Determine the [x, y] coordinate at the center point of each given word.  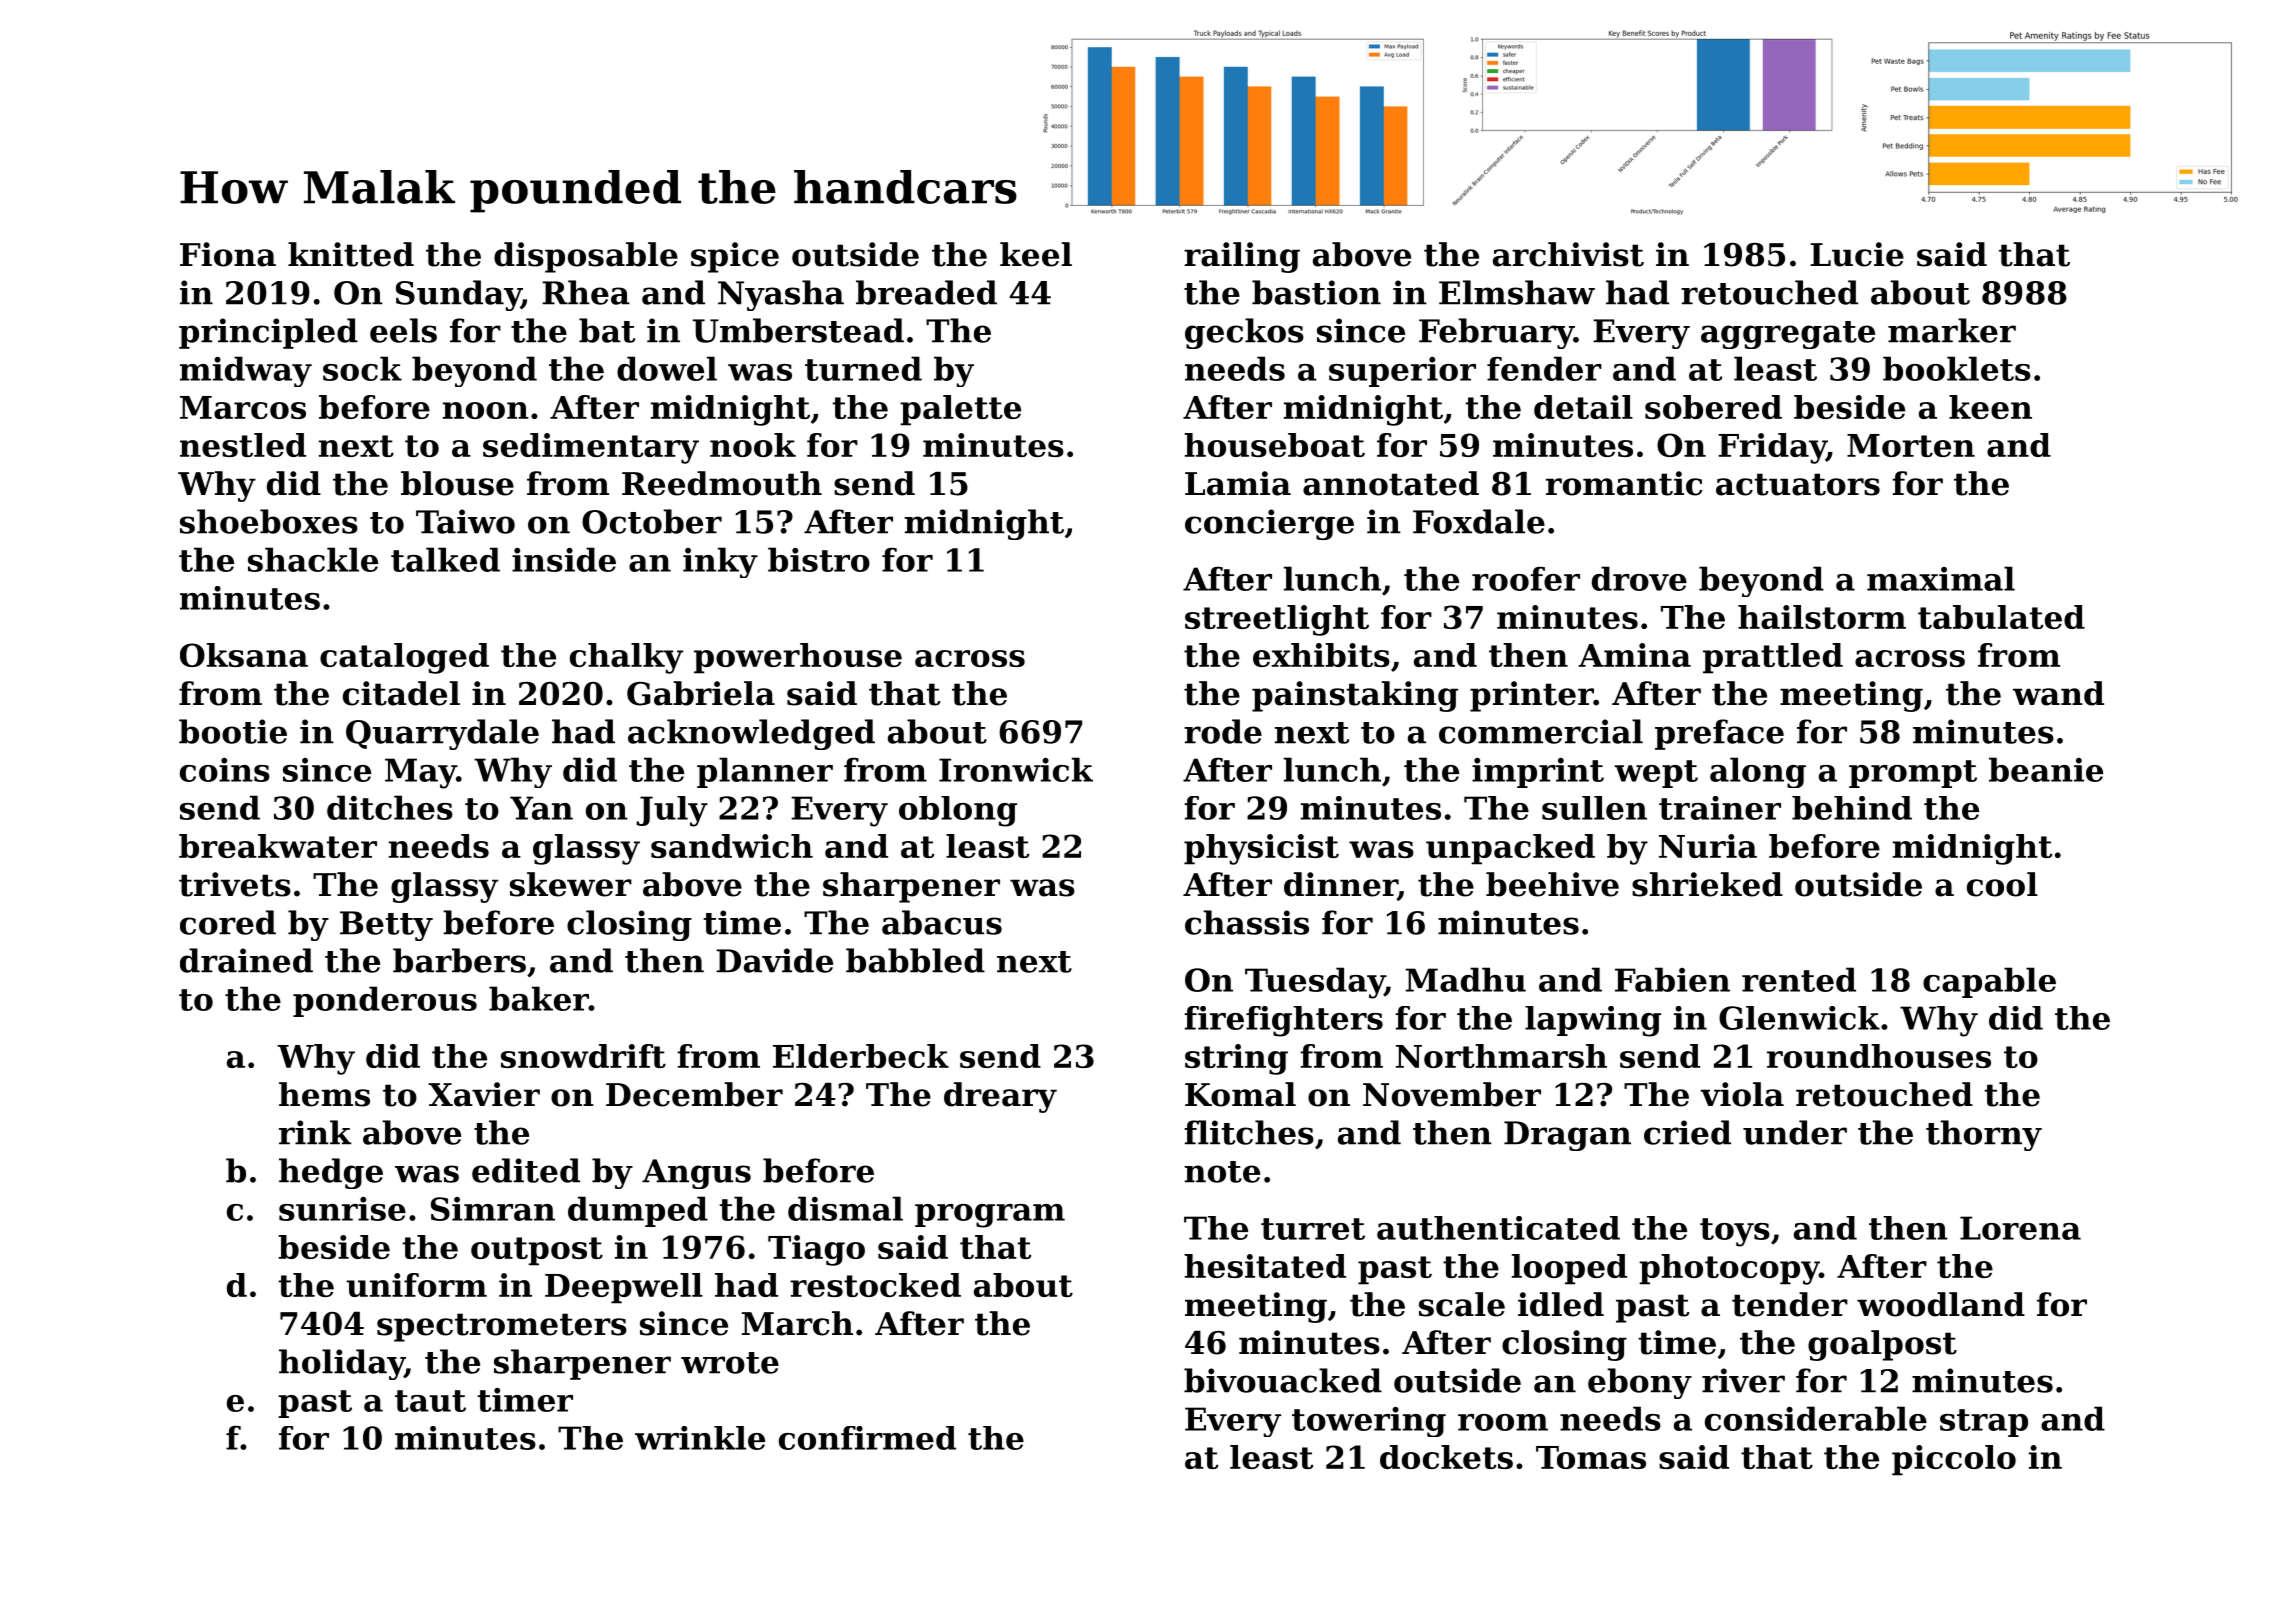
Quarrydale [442, 734]
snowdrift [583, 1056]
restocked [875, 1285]
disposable [586, 257]
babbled [915, 960]
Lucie [1857, 254]
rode [1223, 731]
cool [2002, 884]
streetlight [1277, 620]
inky [720, 562]
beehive [1552, 884]
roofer [1526, 578]
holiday [342, 1364]
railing [1242, 257]
